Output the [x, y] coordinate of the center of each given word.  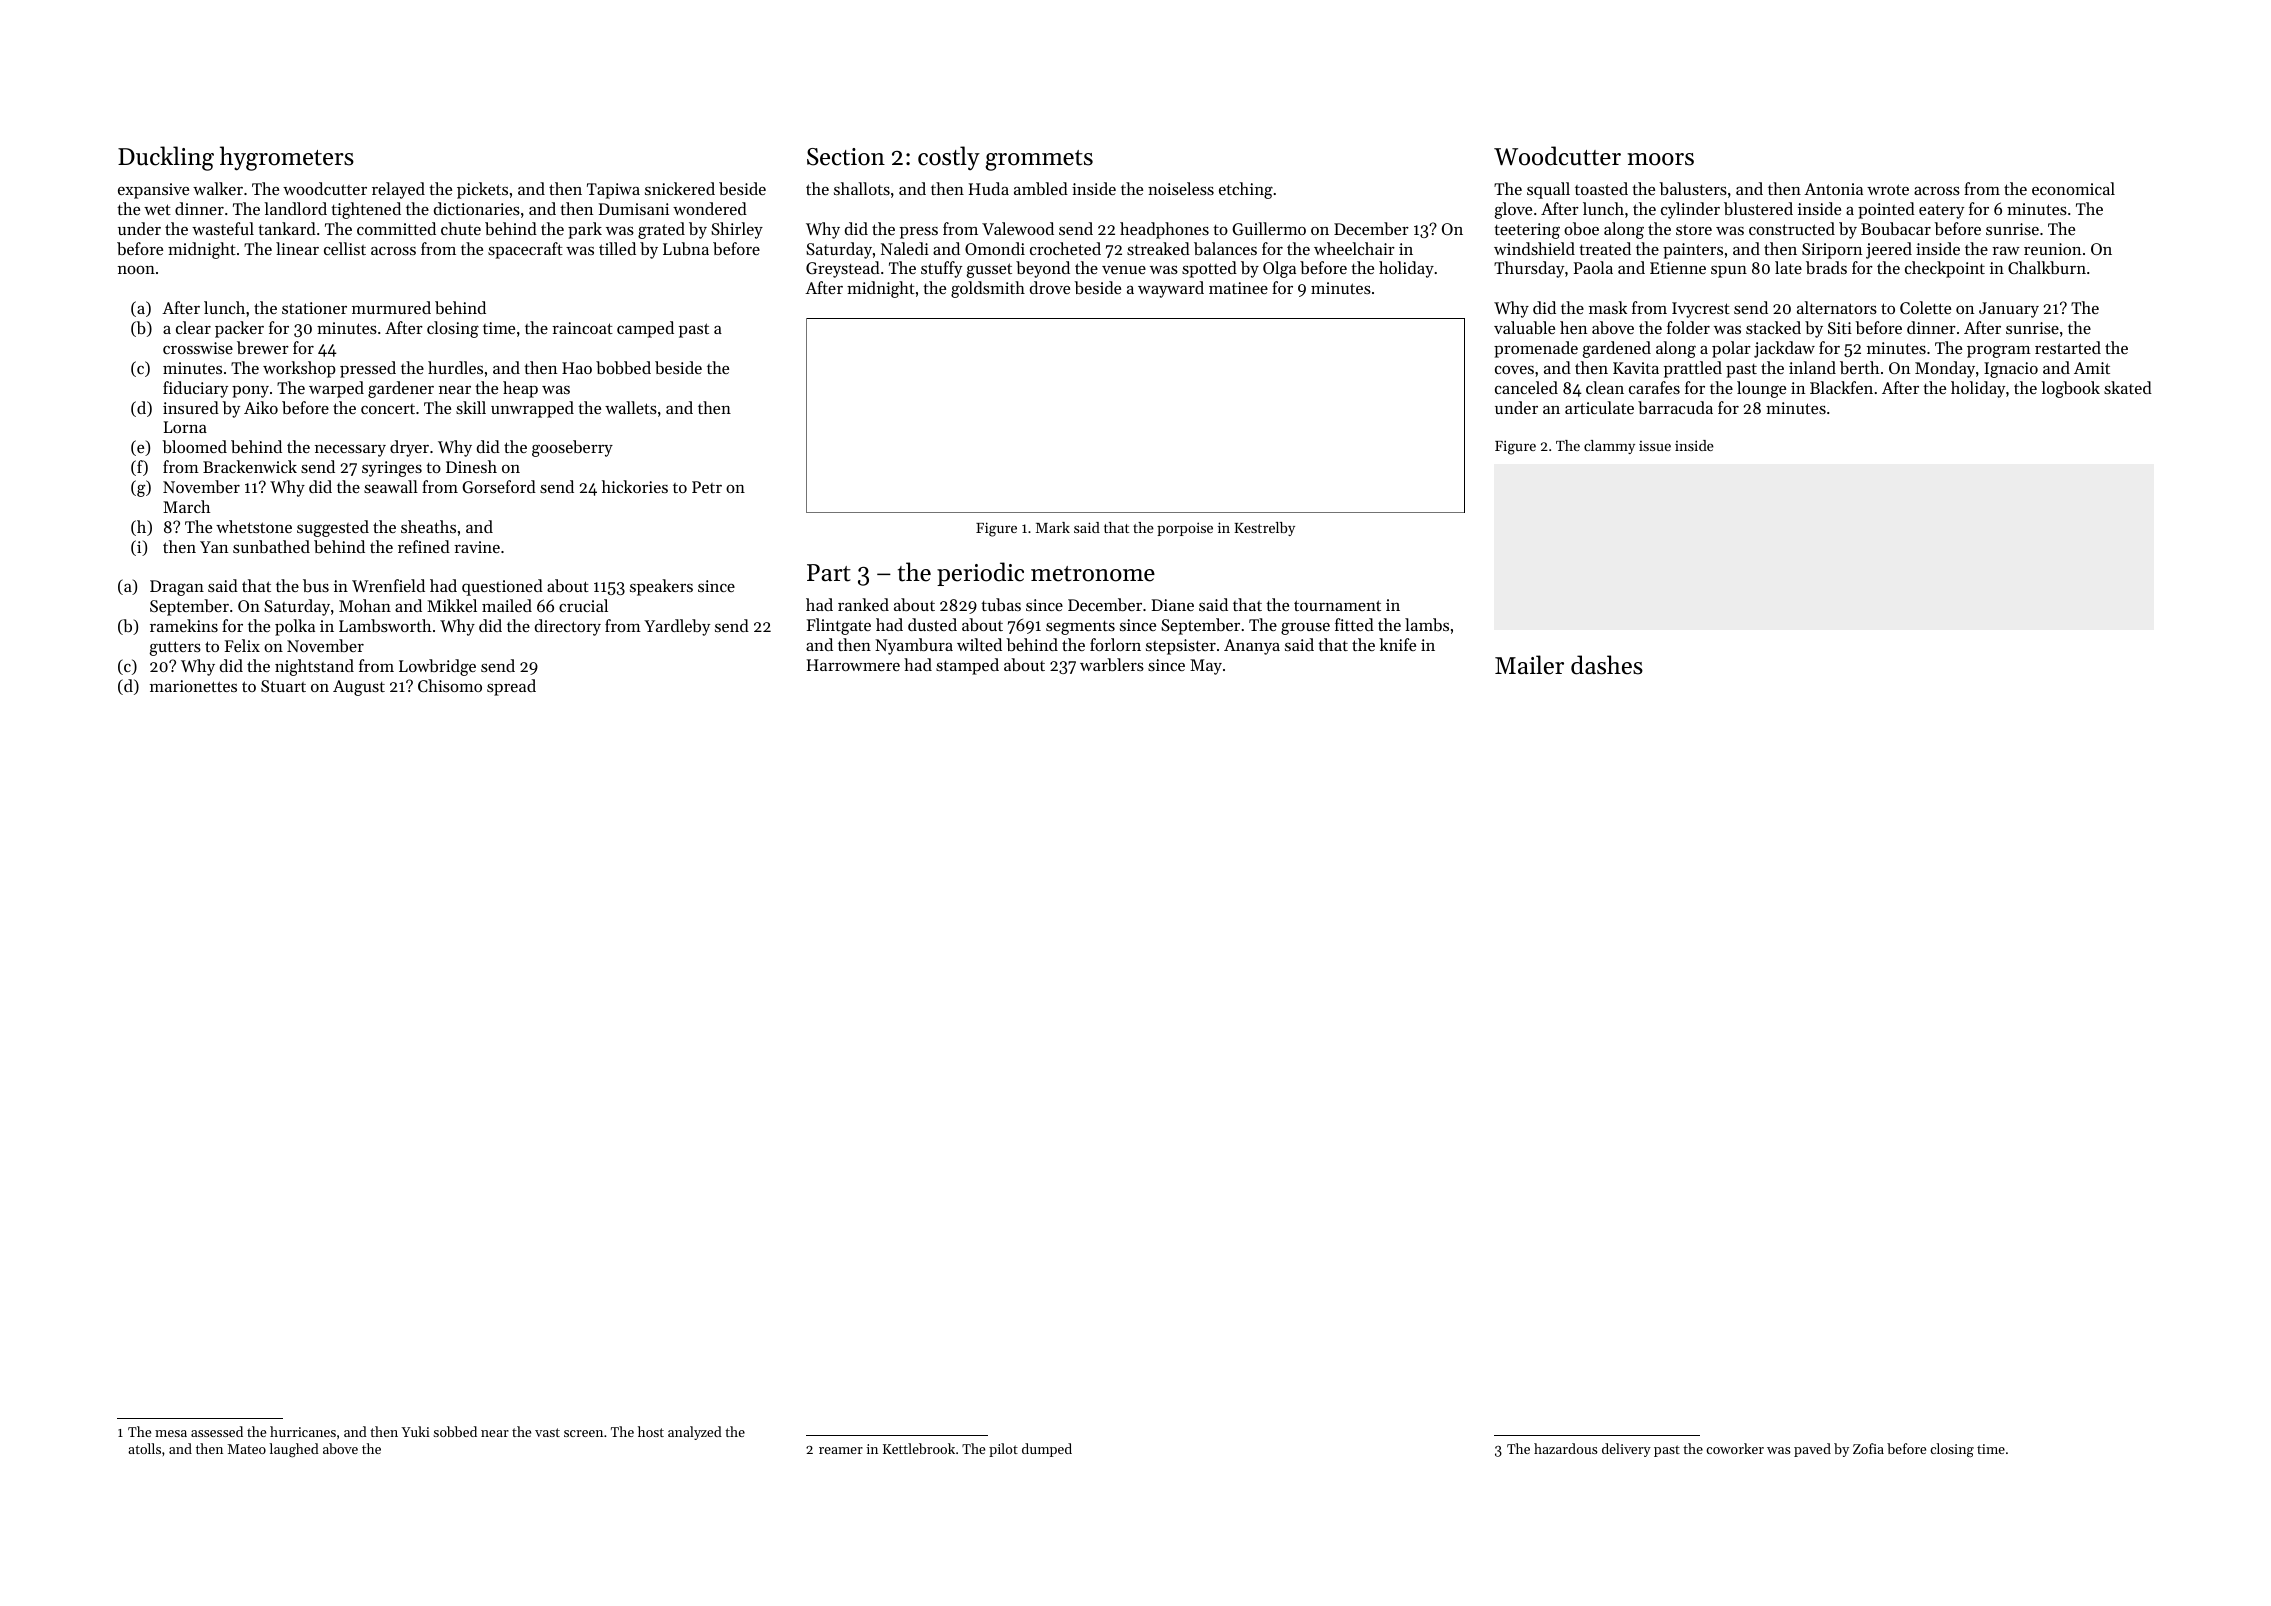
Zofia [1868, 1448]
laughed [294, 1450]
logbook [2070, 389]
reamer [841, 1450]
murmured [391, 307]
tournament [1337, 605]
